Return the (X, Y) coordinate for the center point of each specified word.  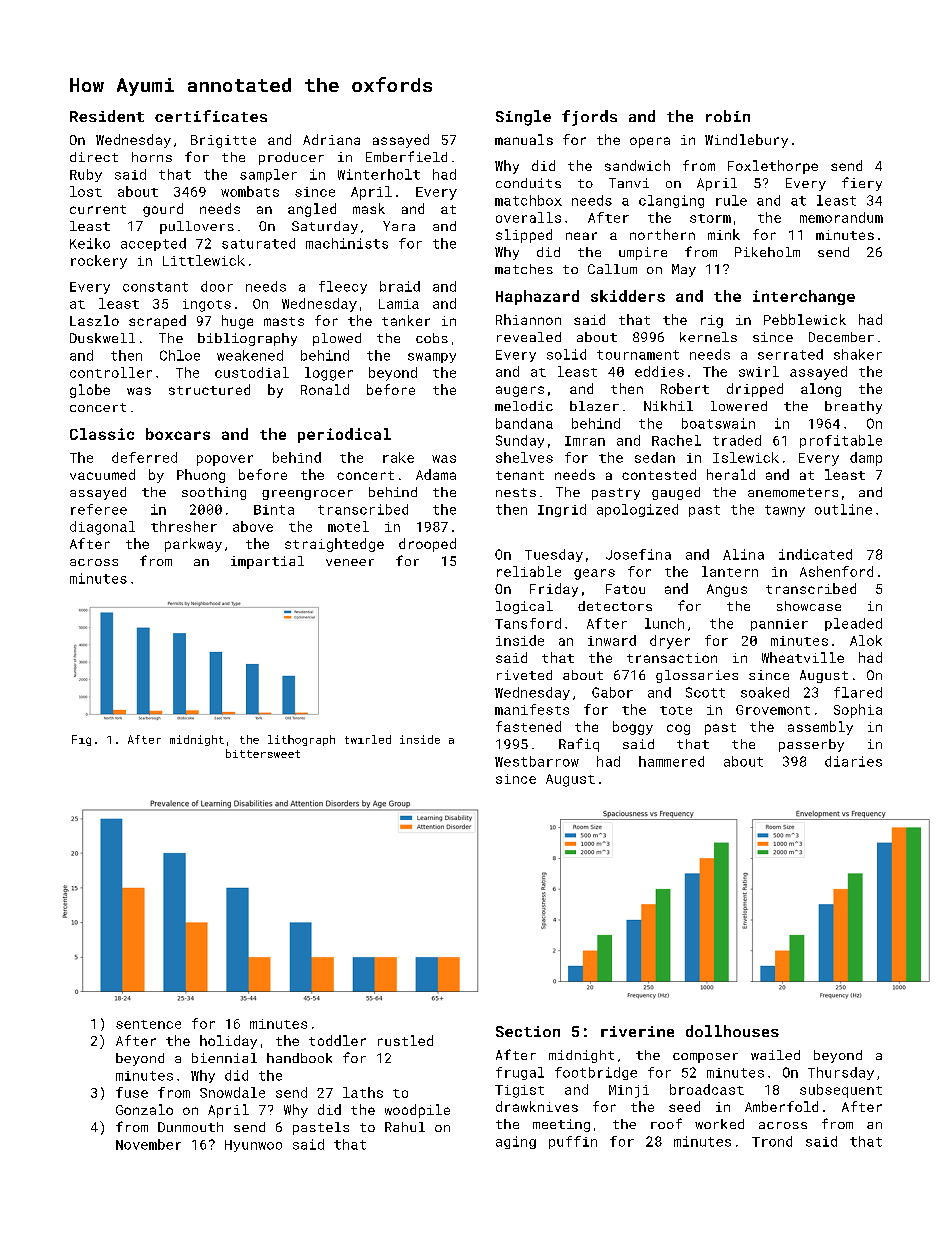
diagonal (102, 528)
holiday (228, 1042)
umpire (643, 253)
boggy (633, 728)
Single (523, 118)
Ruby (86, 175)
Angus (727, 590)
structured (209, 389)
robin (728, 116)
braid (400, 286)
